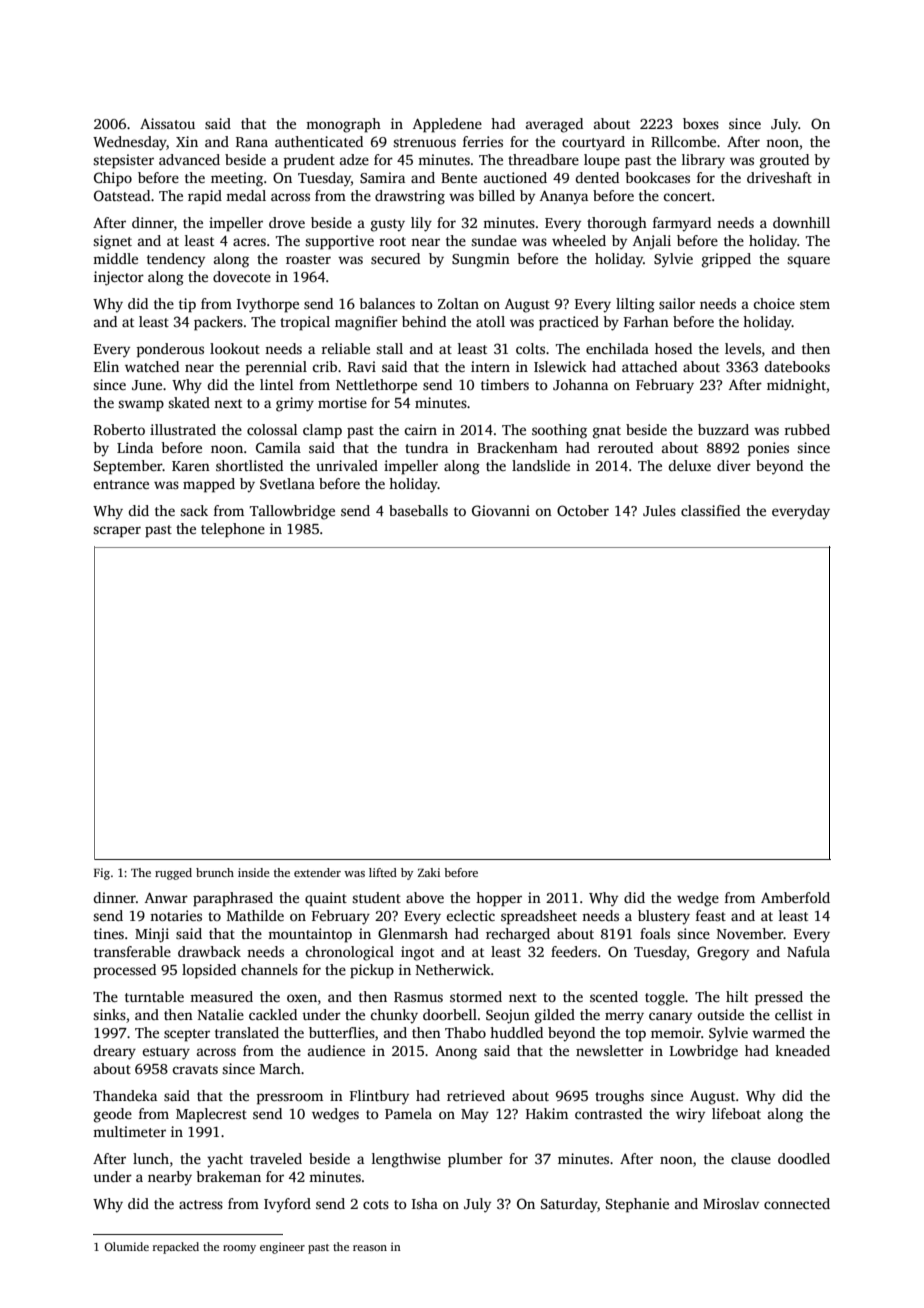  Describe the element at coordinates (726, 260) in the screenshot. I see `gripped` at that location.
